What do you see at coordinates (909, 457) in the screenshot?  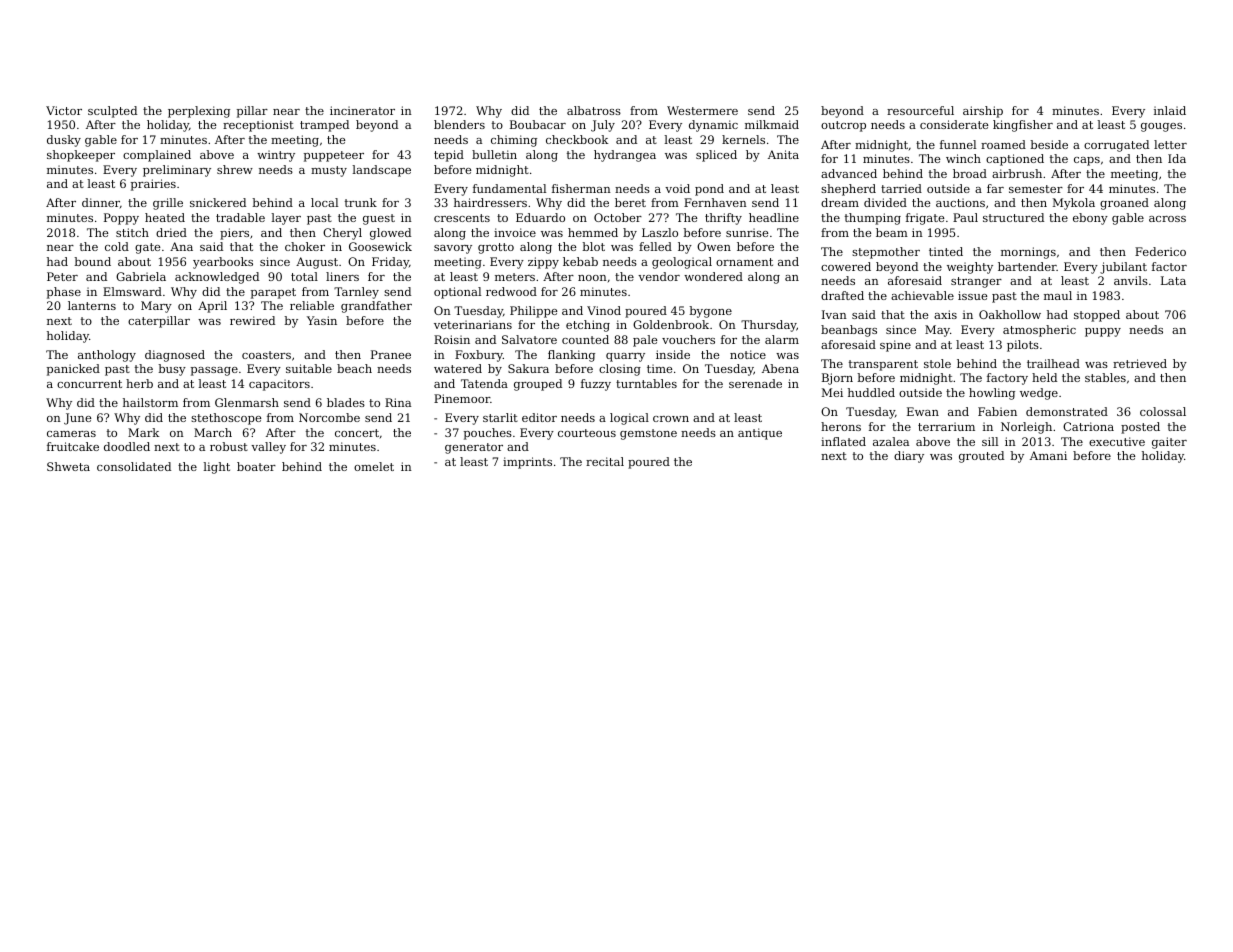 I see `diary` at bounding box center [909, 457].
